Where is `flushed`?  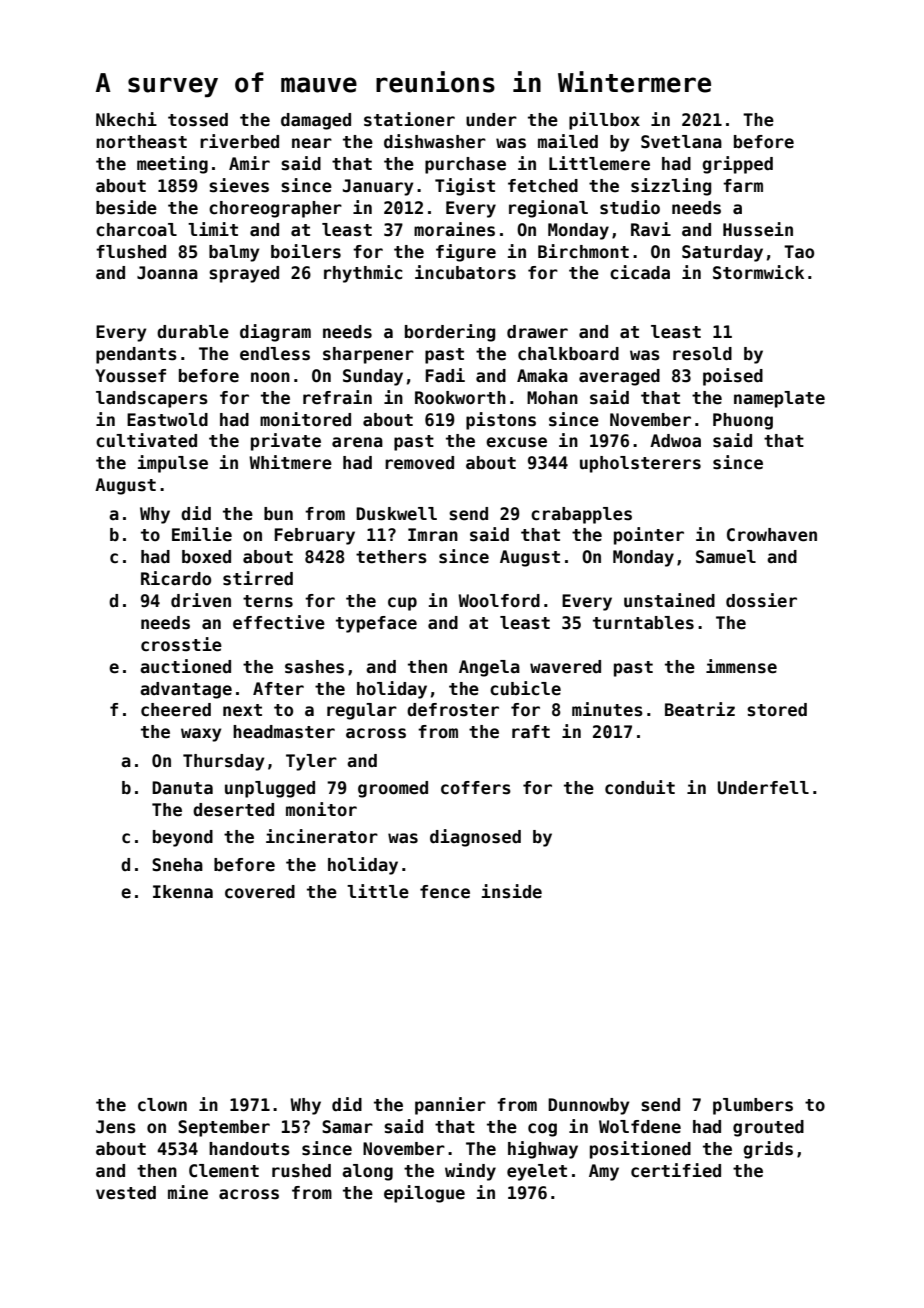 flushed is located at coordinates (131, 252).
